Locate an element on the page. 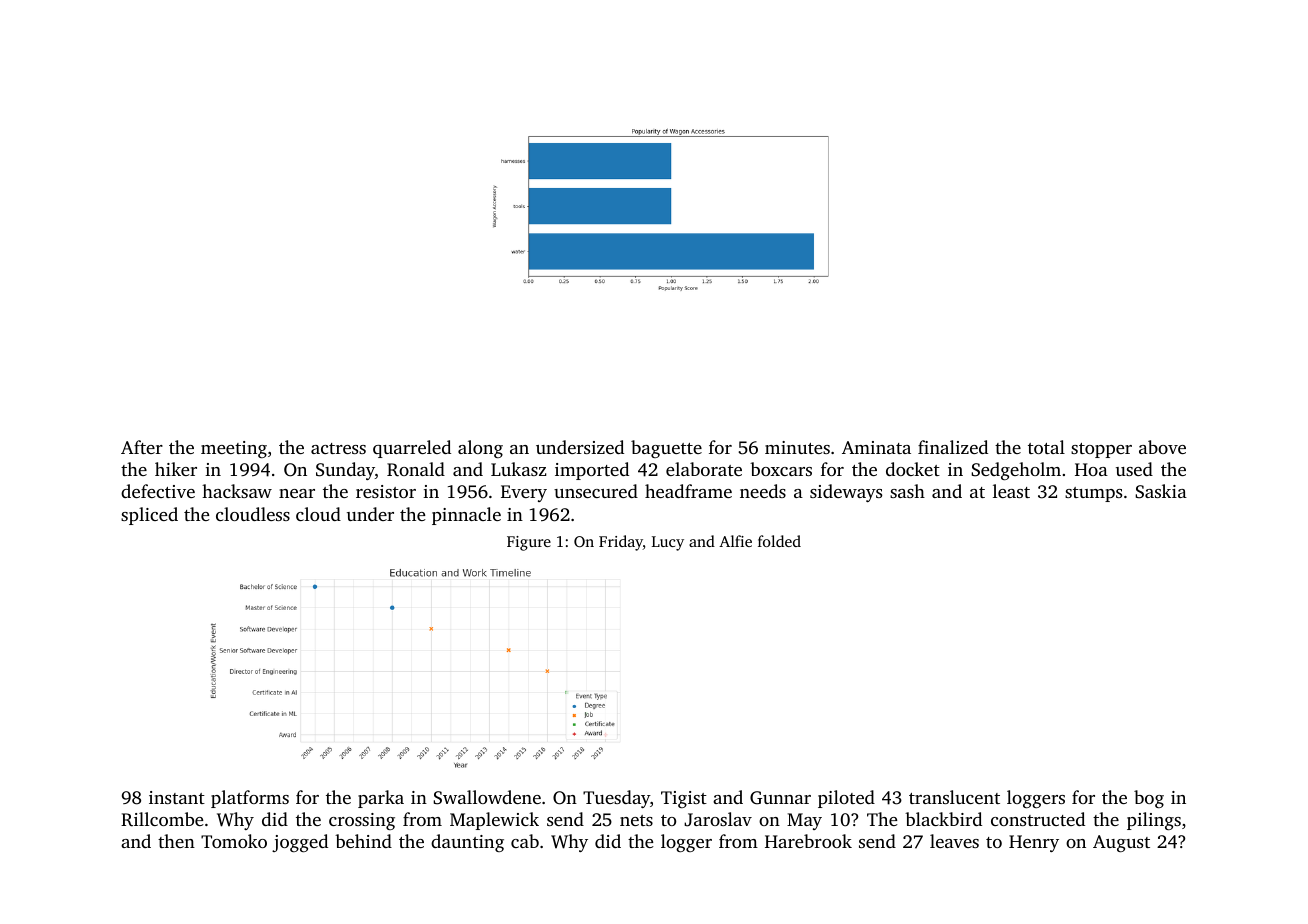 The width and height of the page is (1308, 924). instant is located at coordinates (177, 797).
